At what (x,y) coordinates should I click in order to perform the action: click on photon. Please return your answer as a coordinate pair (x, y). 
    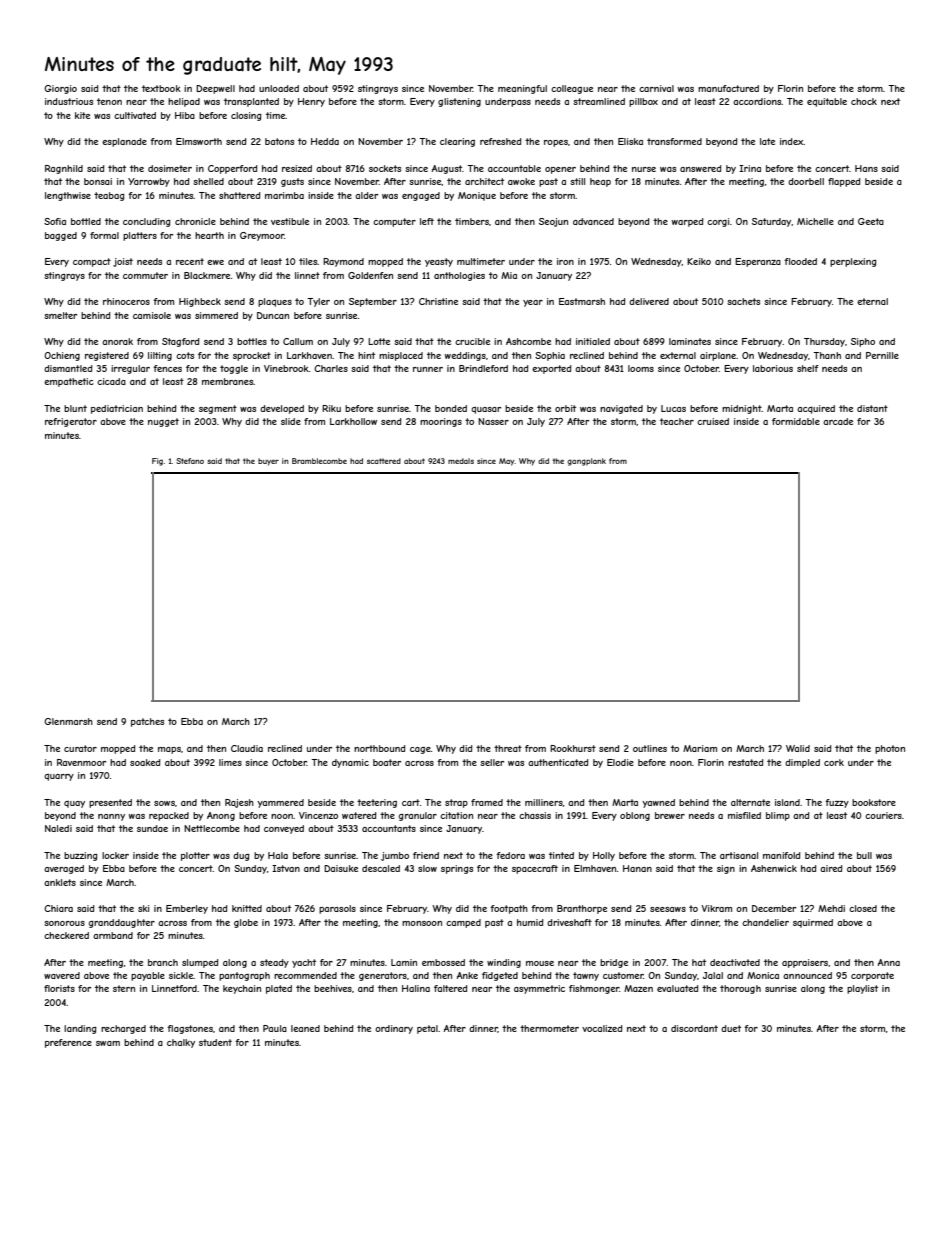
    Looking at the image, I should click on (890, 749).
